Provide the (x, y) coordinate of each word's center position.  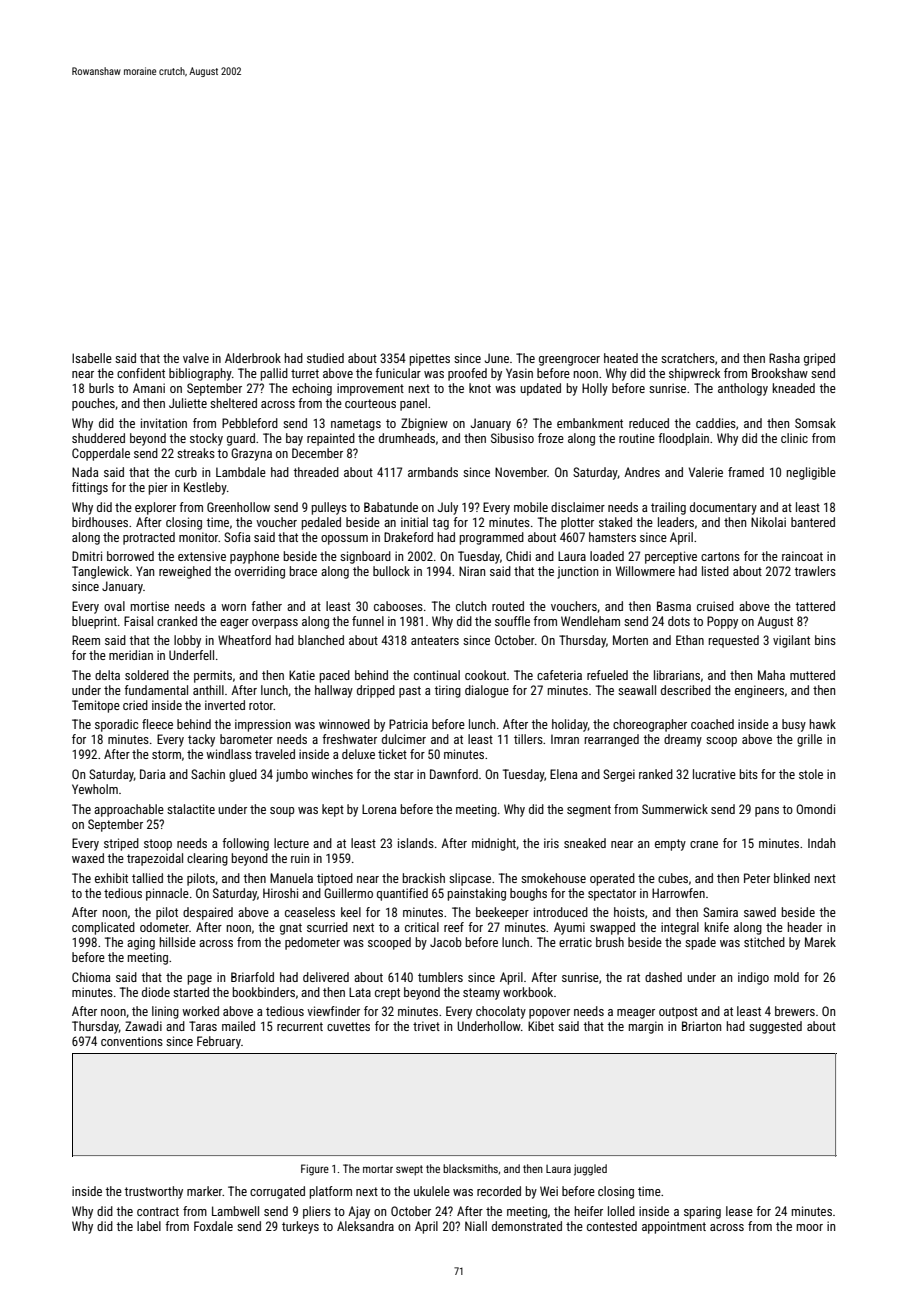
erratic (575, 942)
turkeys (300, 1227)
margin (646, 1027)
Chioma (91, 977)
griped (819, 359)
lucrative (714, 774)
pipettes (430, 359)
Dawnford (454, 774)
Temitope (96, 706)
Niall (476, 1226)
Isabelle (92, 358)
